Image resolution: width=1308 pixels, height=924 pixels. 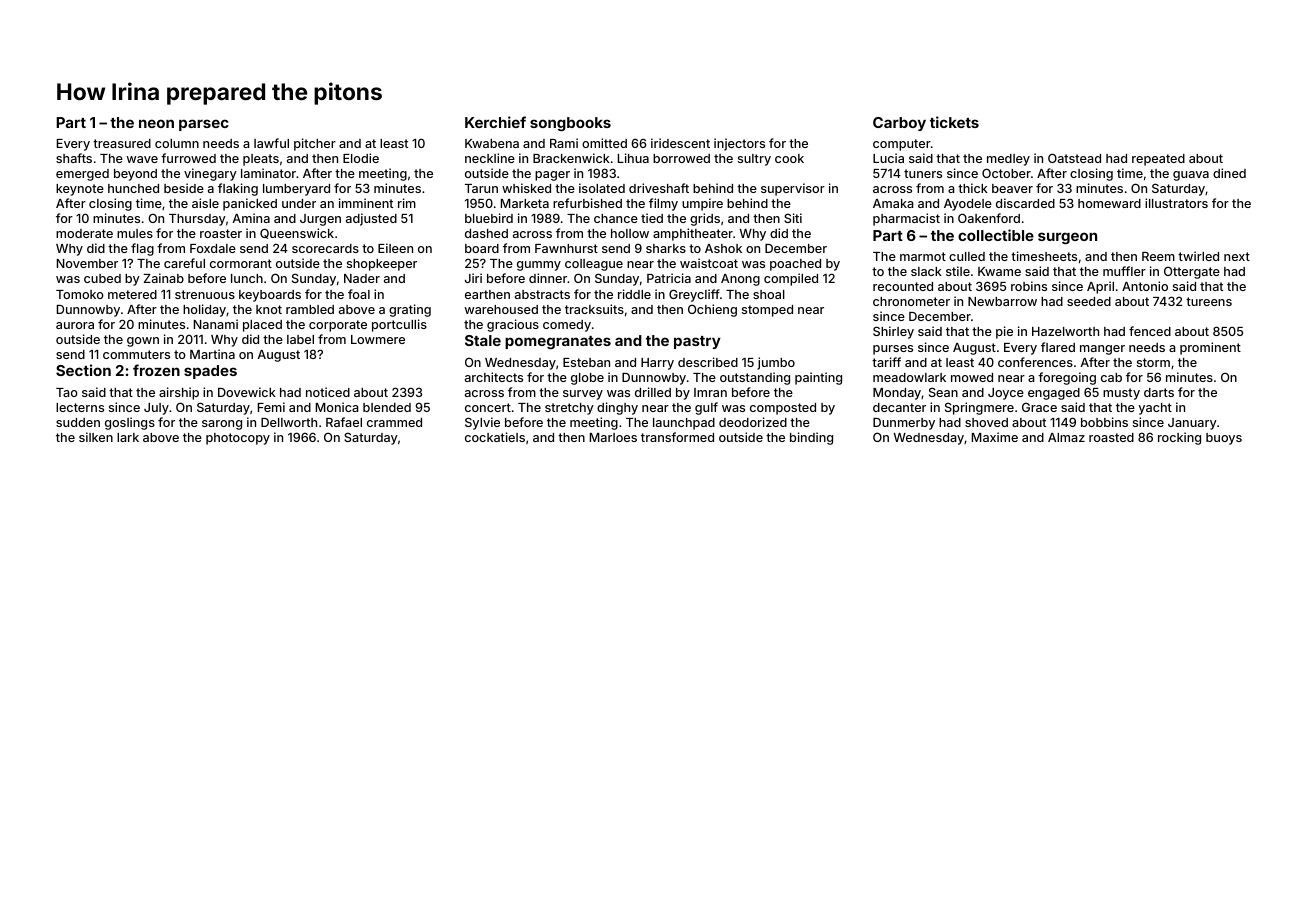 What do you see at coordinates (1067, 238) in the image?
I see `surgeon` at bounding box center [1067, 238].
